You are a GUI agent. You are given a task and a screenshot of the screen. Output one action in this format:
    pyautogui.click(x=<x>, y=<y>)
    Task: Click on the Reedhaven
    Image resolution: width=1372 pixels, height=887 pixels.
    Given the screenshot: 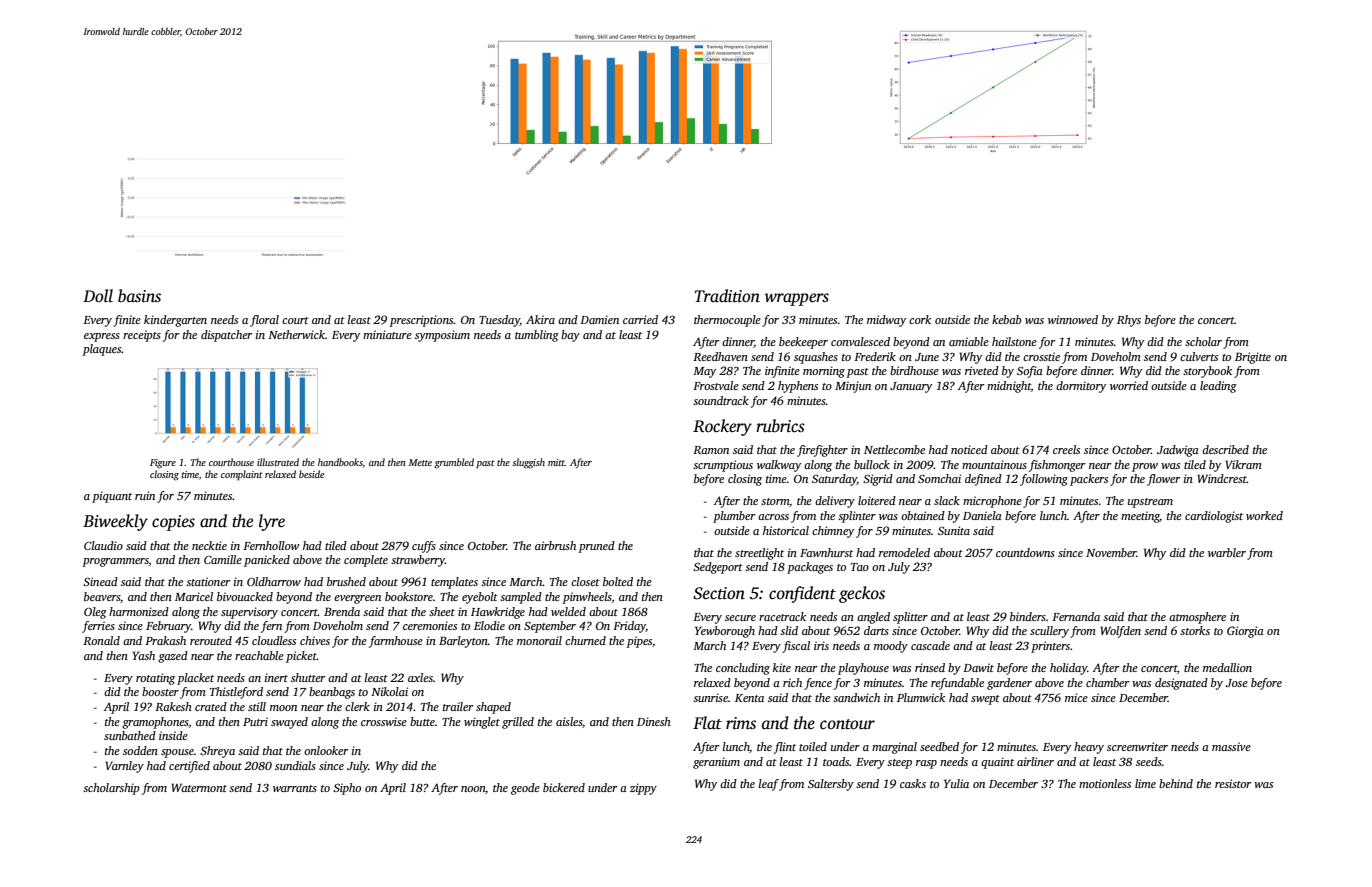 What is the action you would take?
    pyautogui.click(x=720, y=356)
